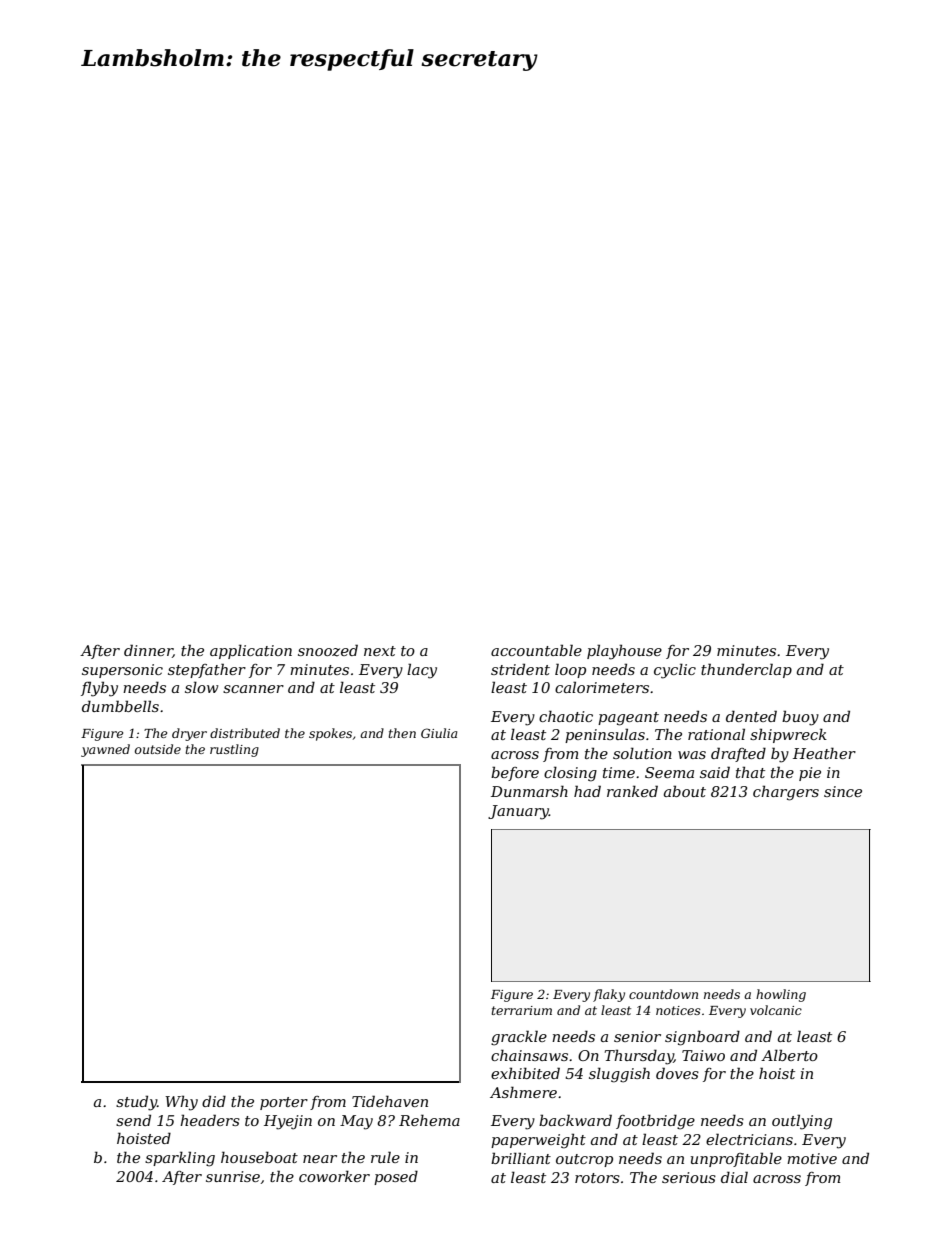 The image size is (952, 1233). What do you see at coordinates (136, 1103) in the page?
I see `study` at bounding box center [136, 1103].
